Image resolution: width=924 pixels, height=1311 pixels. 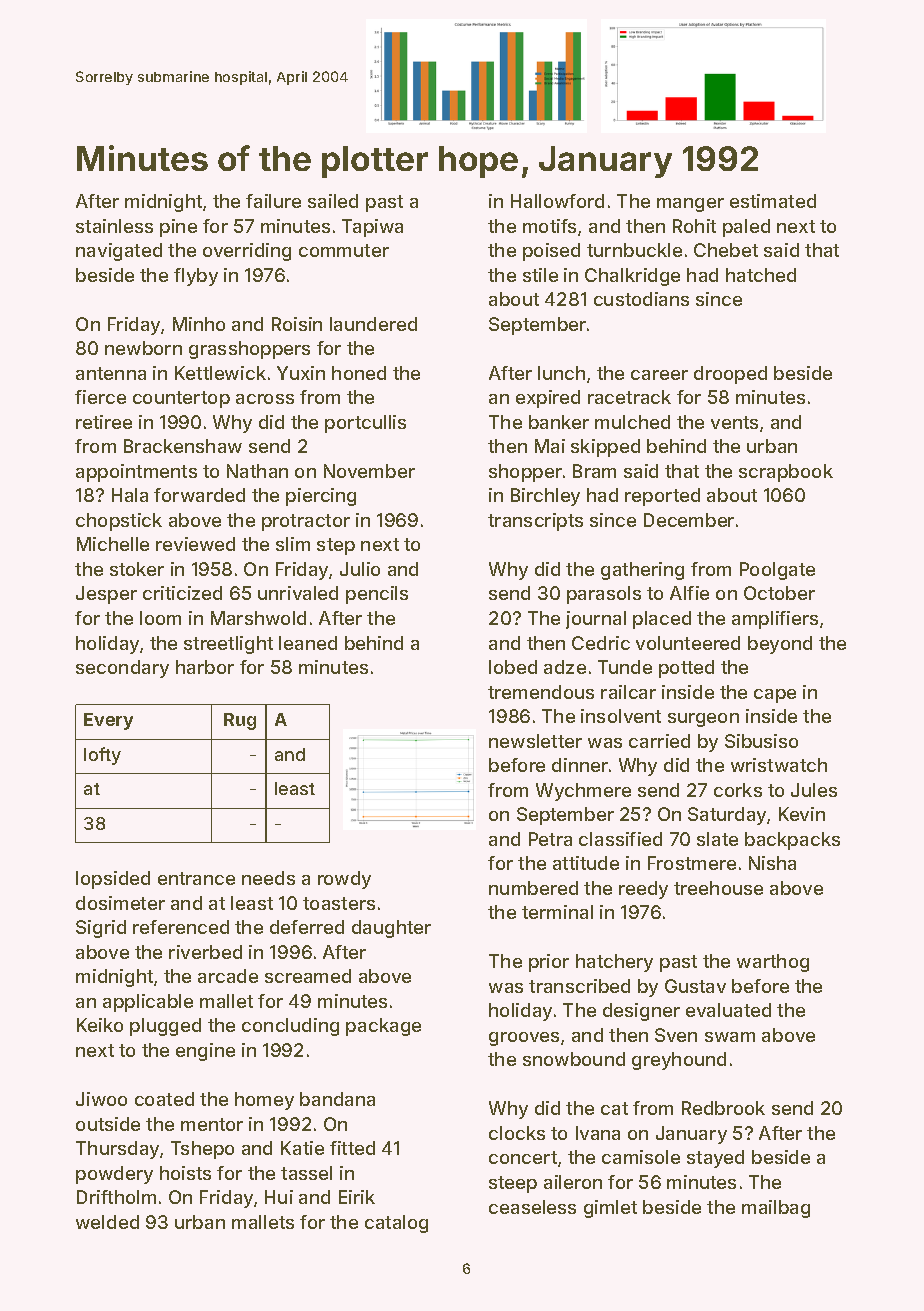 I want to click on snowbound, so click(x=574, y=1059).
